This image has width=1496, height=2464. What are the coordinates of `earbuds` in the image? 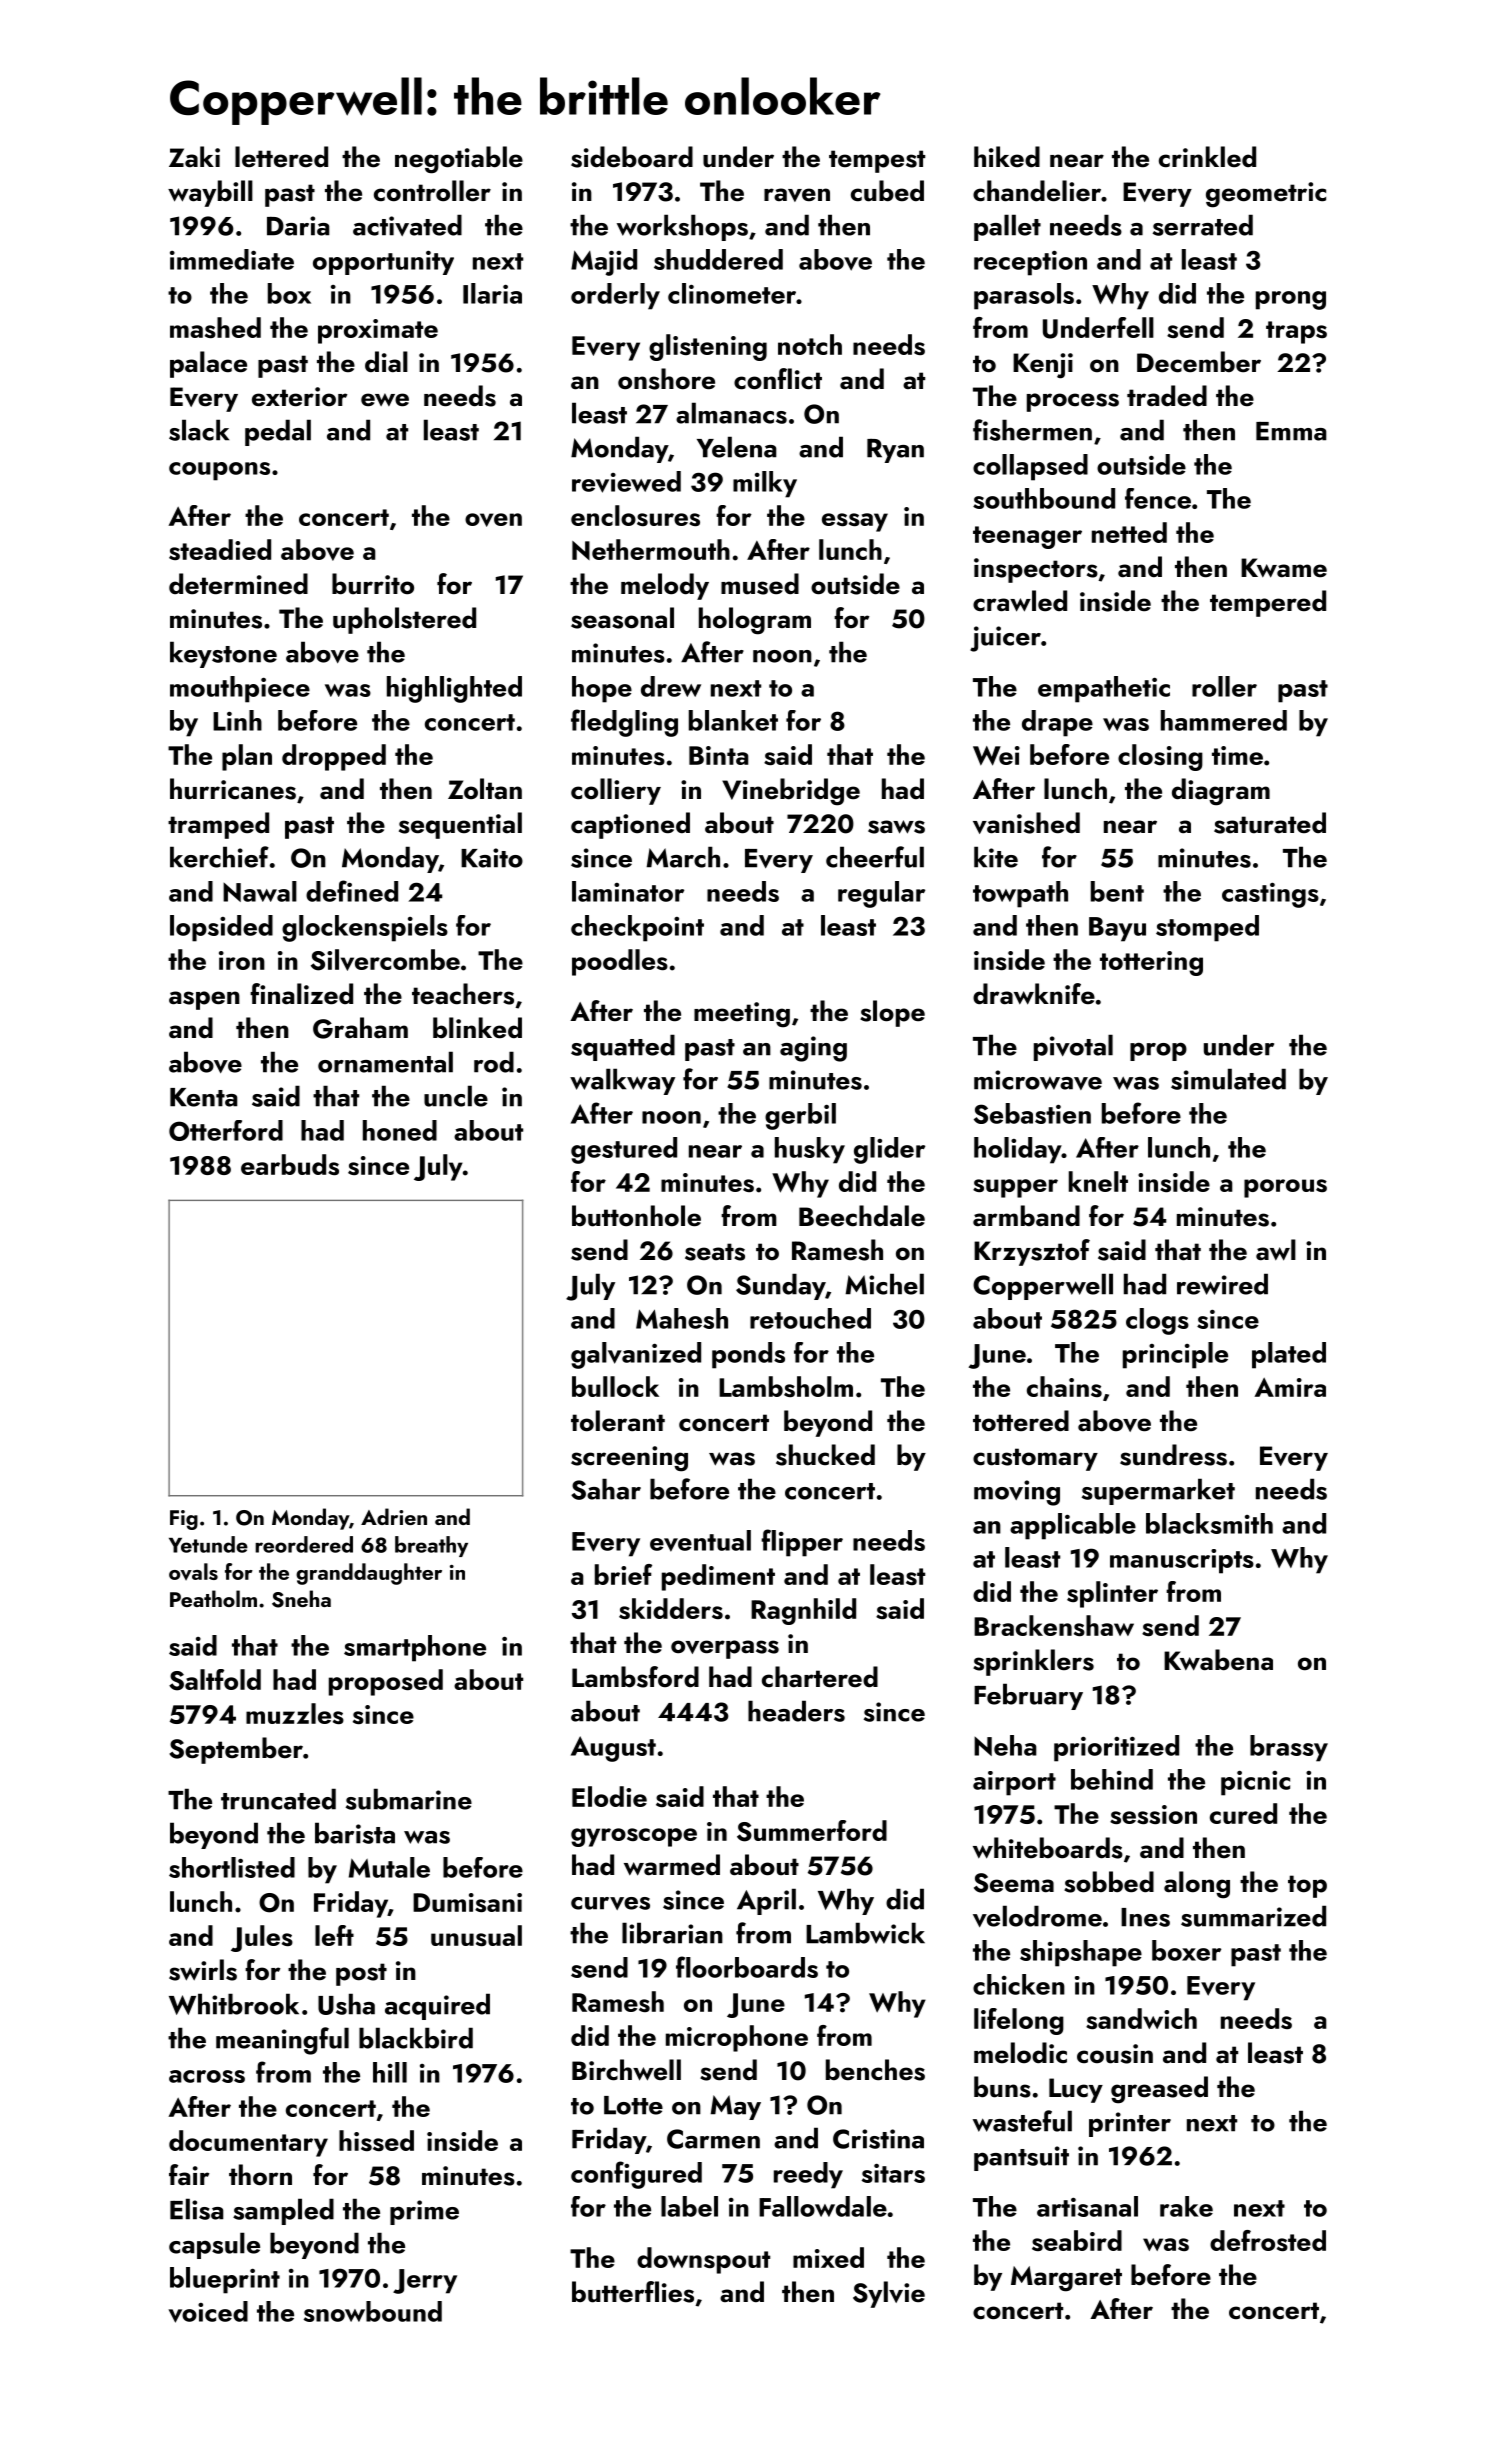 It's located at (290, 1164).
